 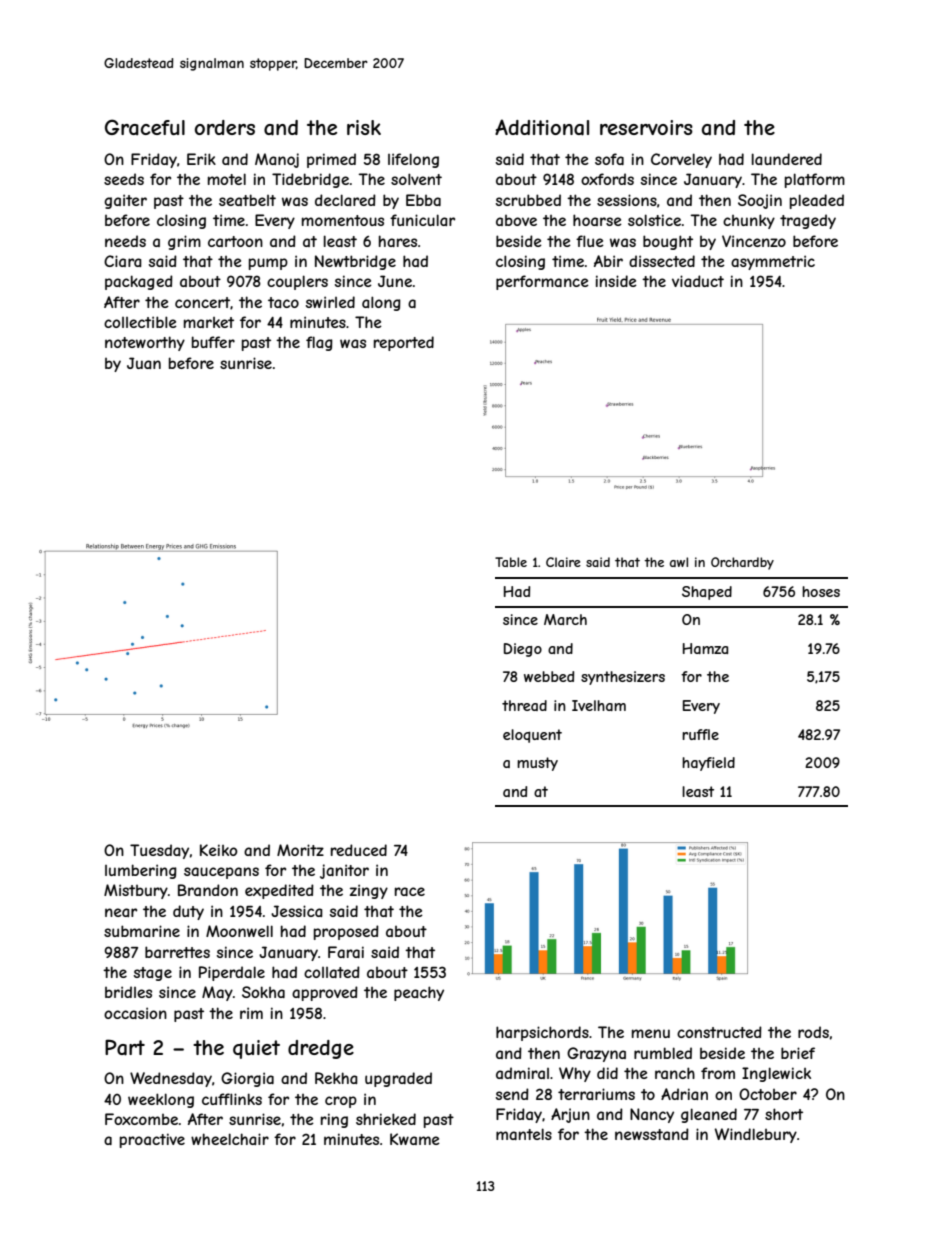 What do you see at coordinates (542, 127) in the document?
I see `Additional` at bounding box center [542, 127].
